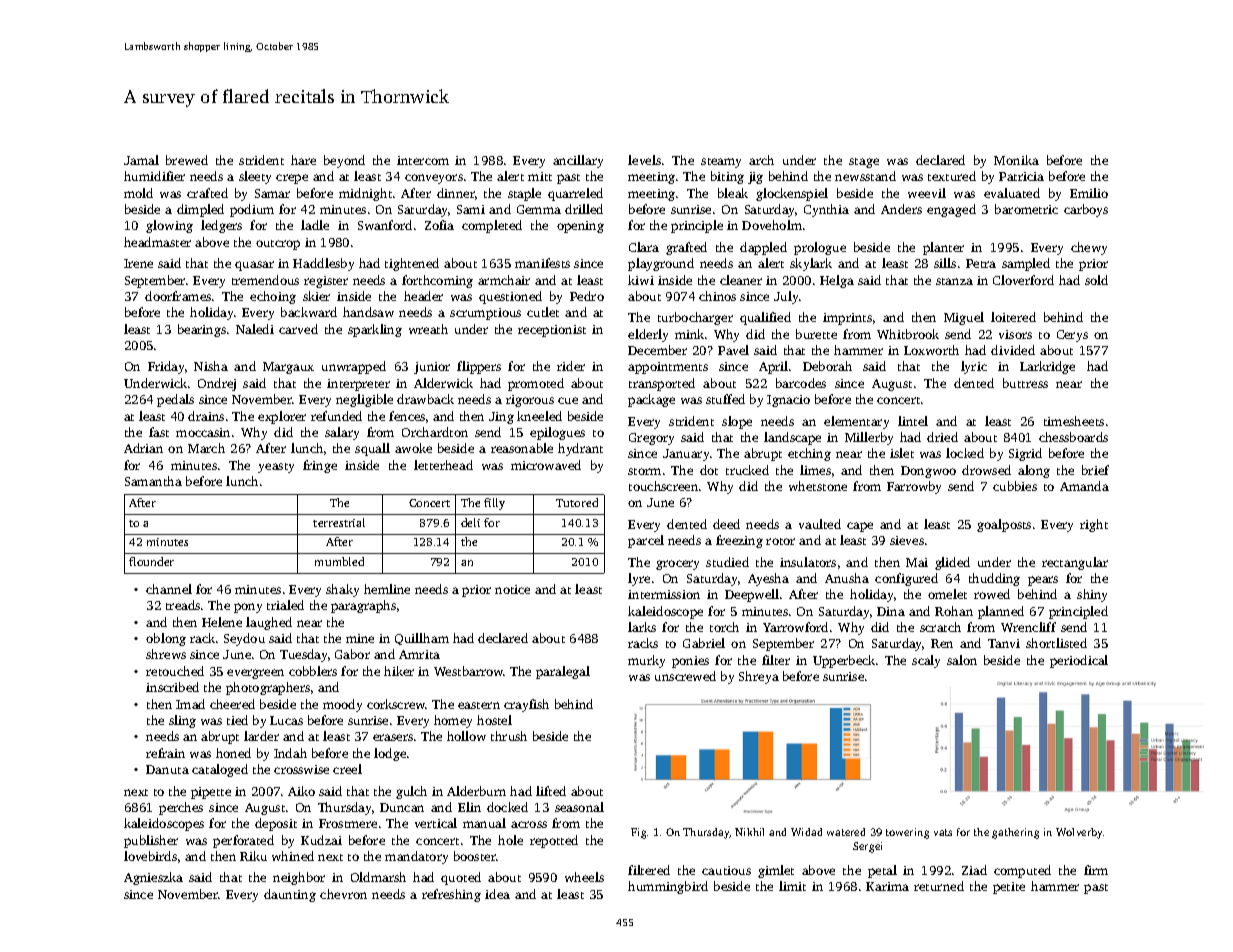 The image size is (1233, 952). Describe the element at coordinates (157, 242) in the screenshot. I see `headmaster` at that location.
